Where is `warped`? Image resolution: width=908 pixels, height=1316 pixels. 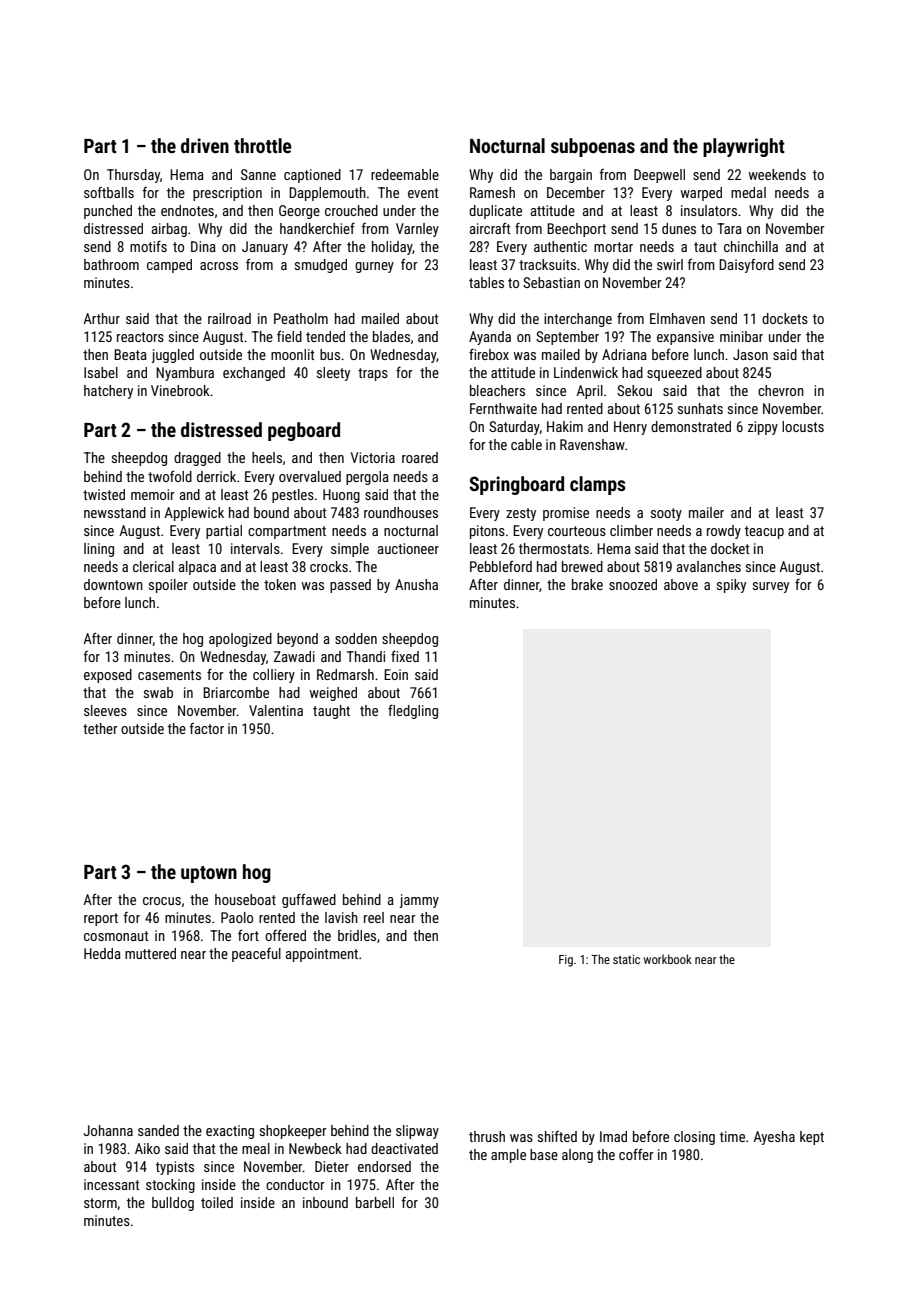
warped is located at coordinates (701, 194).
